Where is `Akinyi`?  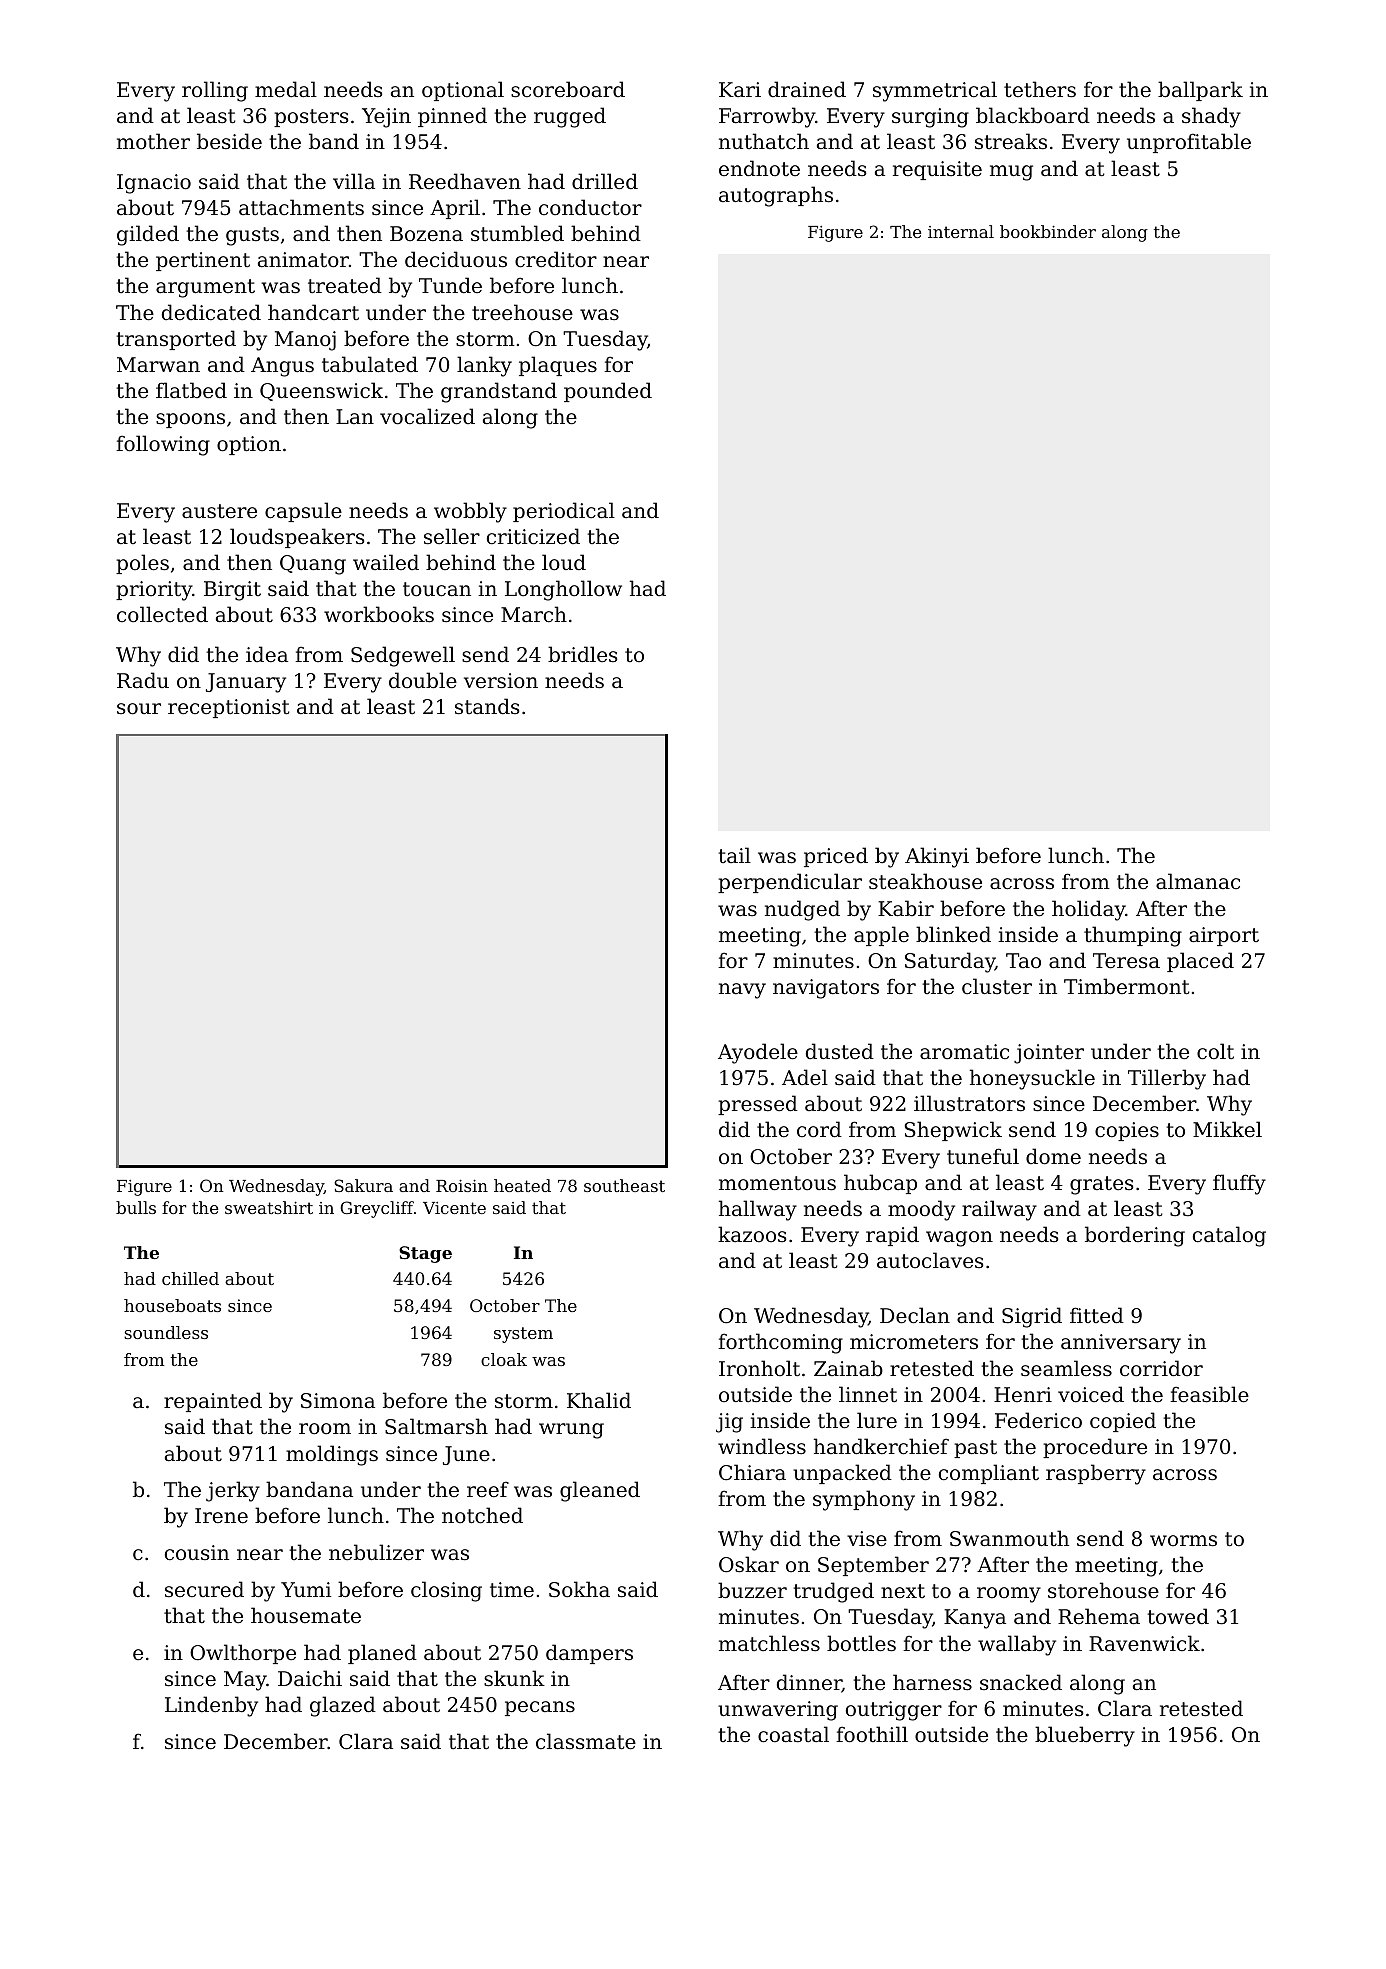 Akinyi is located at coordinates (937, 857).
